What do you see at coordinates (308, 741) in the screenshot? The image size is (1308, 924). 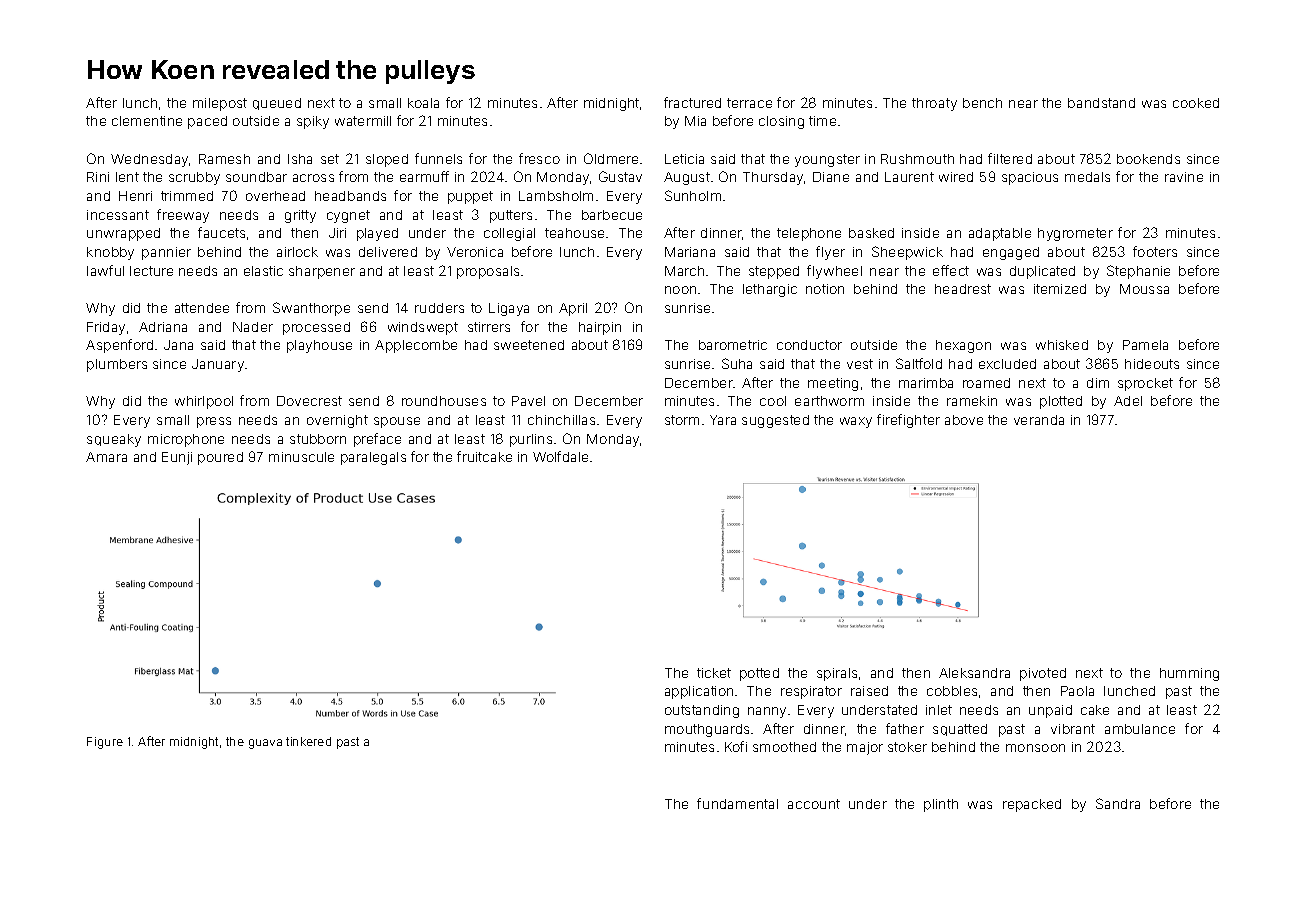 I see `tinkered` at bounding box center [308, 741].
